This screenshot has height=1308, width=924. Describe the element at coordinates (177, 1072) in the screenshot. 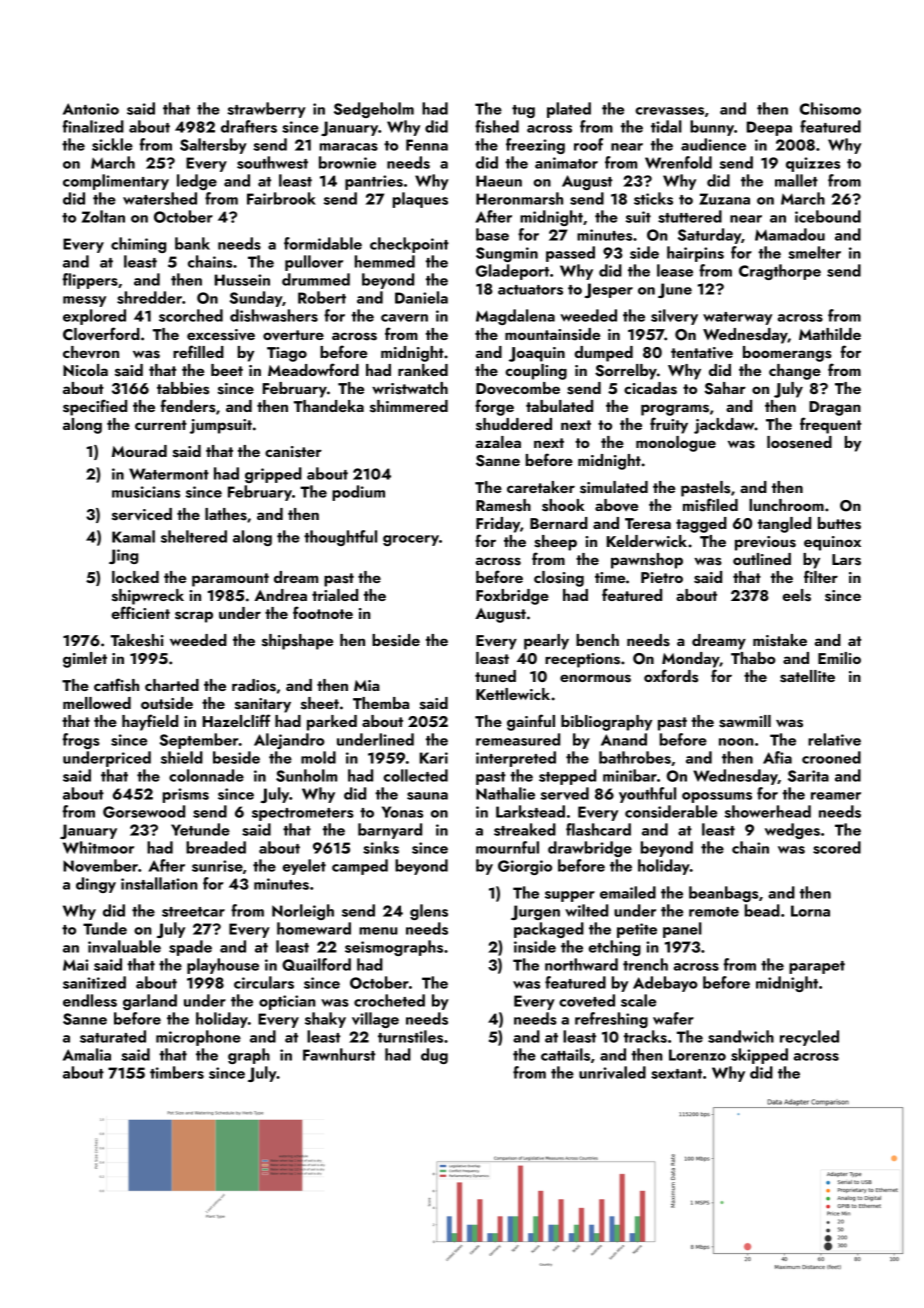

I see `timbers` at that location.
